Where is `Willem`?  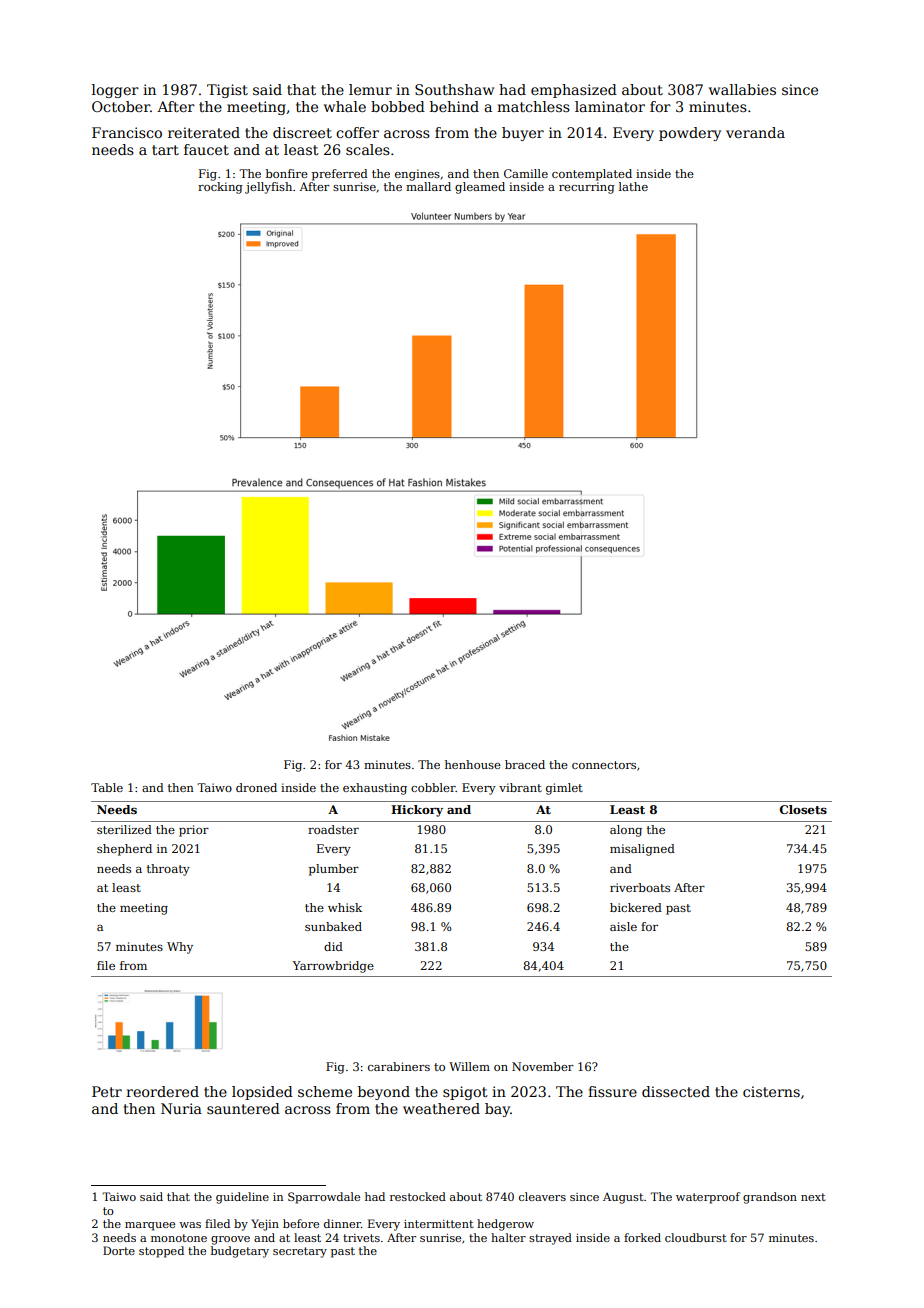
Willem is located at coordinates (469, 1066).
